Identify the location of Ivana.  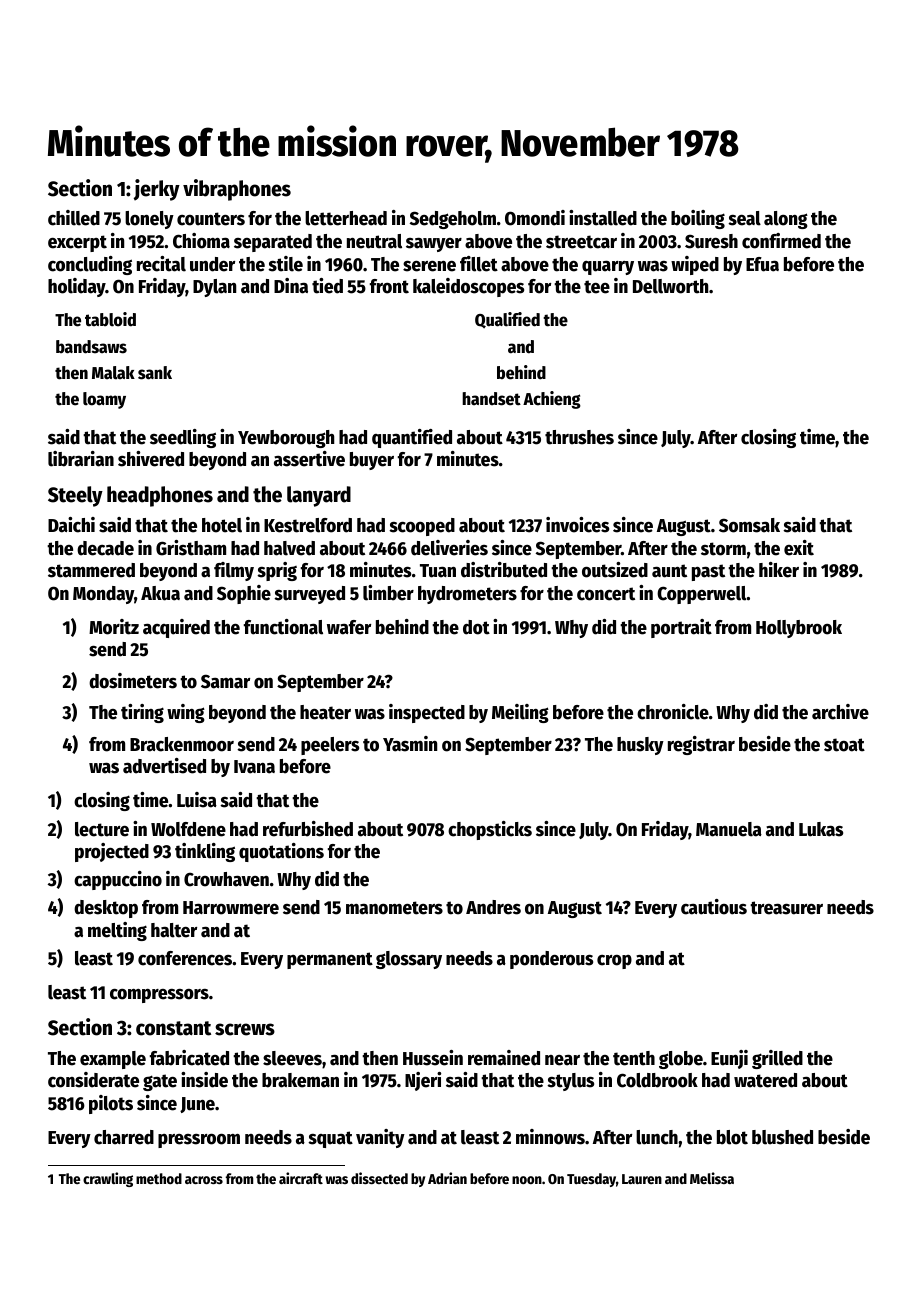
(254, 767).
